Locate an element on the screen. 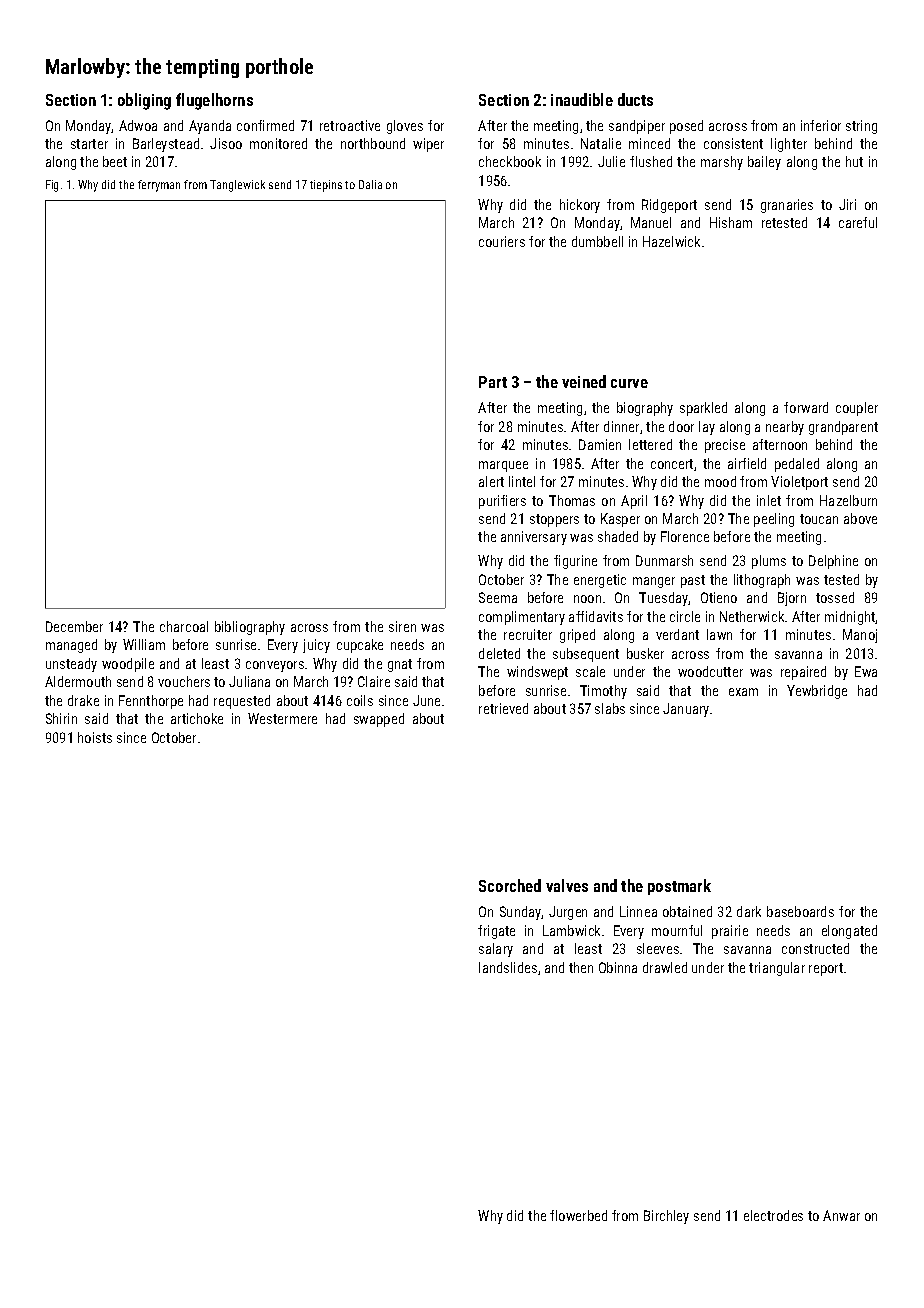 The height and width of the screenshot is (1308, 924). salary is located at coordinates (496, 950).
